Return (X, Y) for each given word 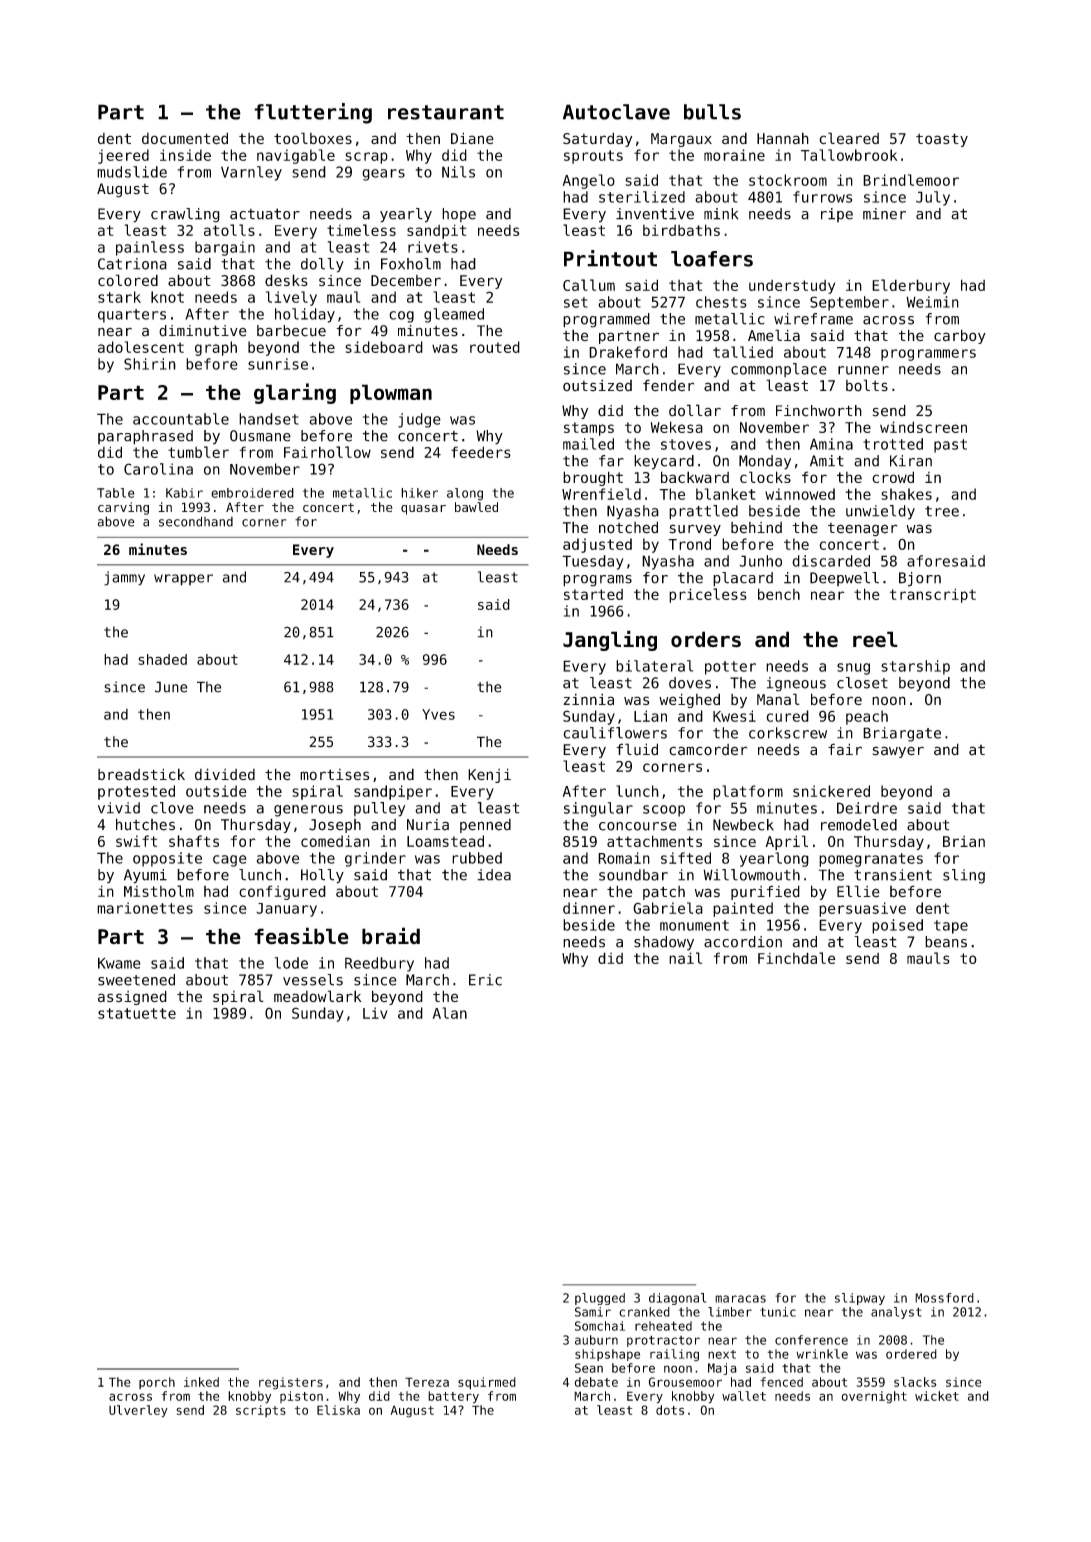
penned (485, 826)
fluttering (313, 113)
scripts (261, 1411)
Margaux (681, 140)
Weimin (932, 302)
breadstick (141, 774)
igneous (796, 684)
